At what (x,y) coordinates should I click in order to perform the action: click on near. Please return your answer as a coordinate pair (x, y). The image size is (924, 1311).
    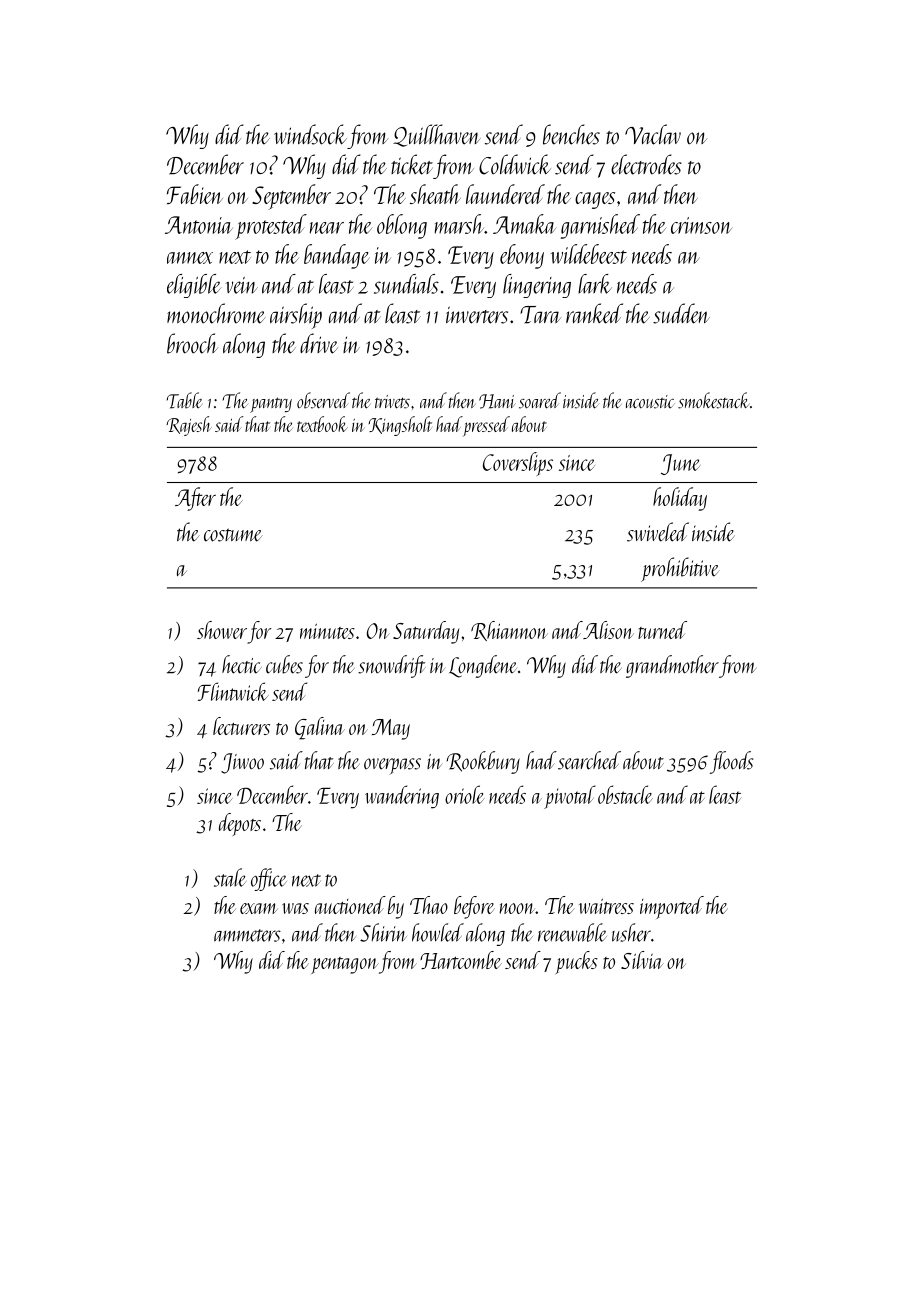
    Looking at the image, I should click on (327, 228).
